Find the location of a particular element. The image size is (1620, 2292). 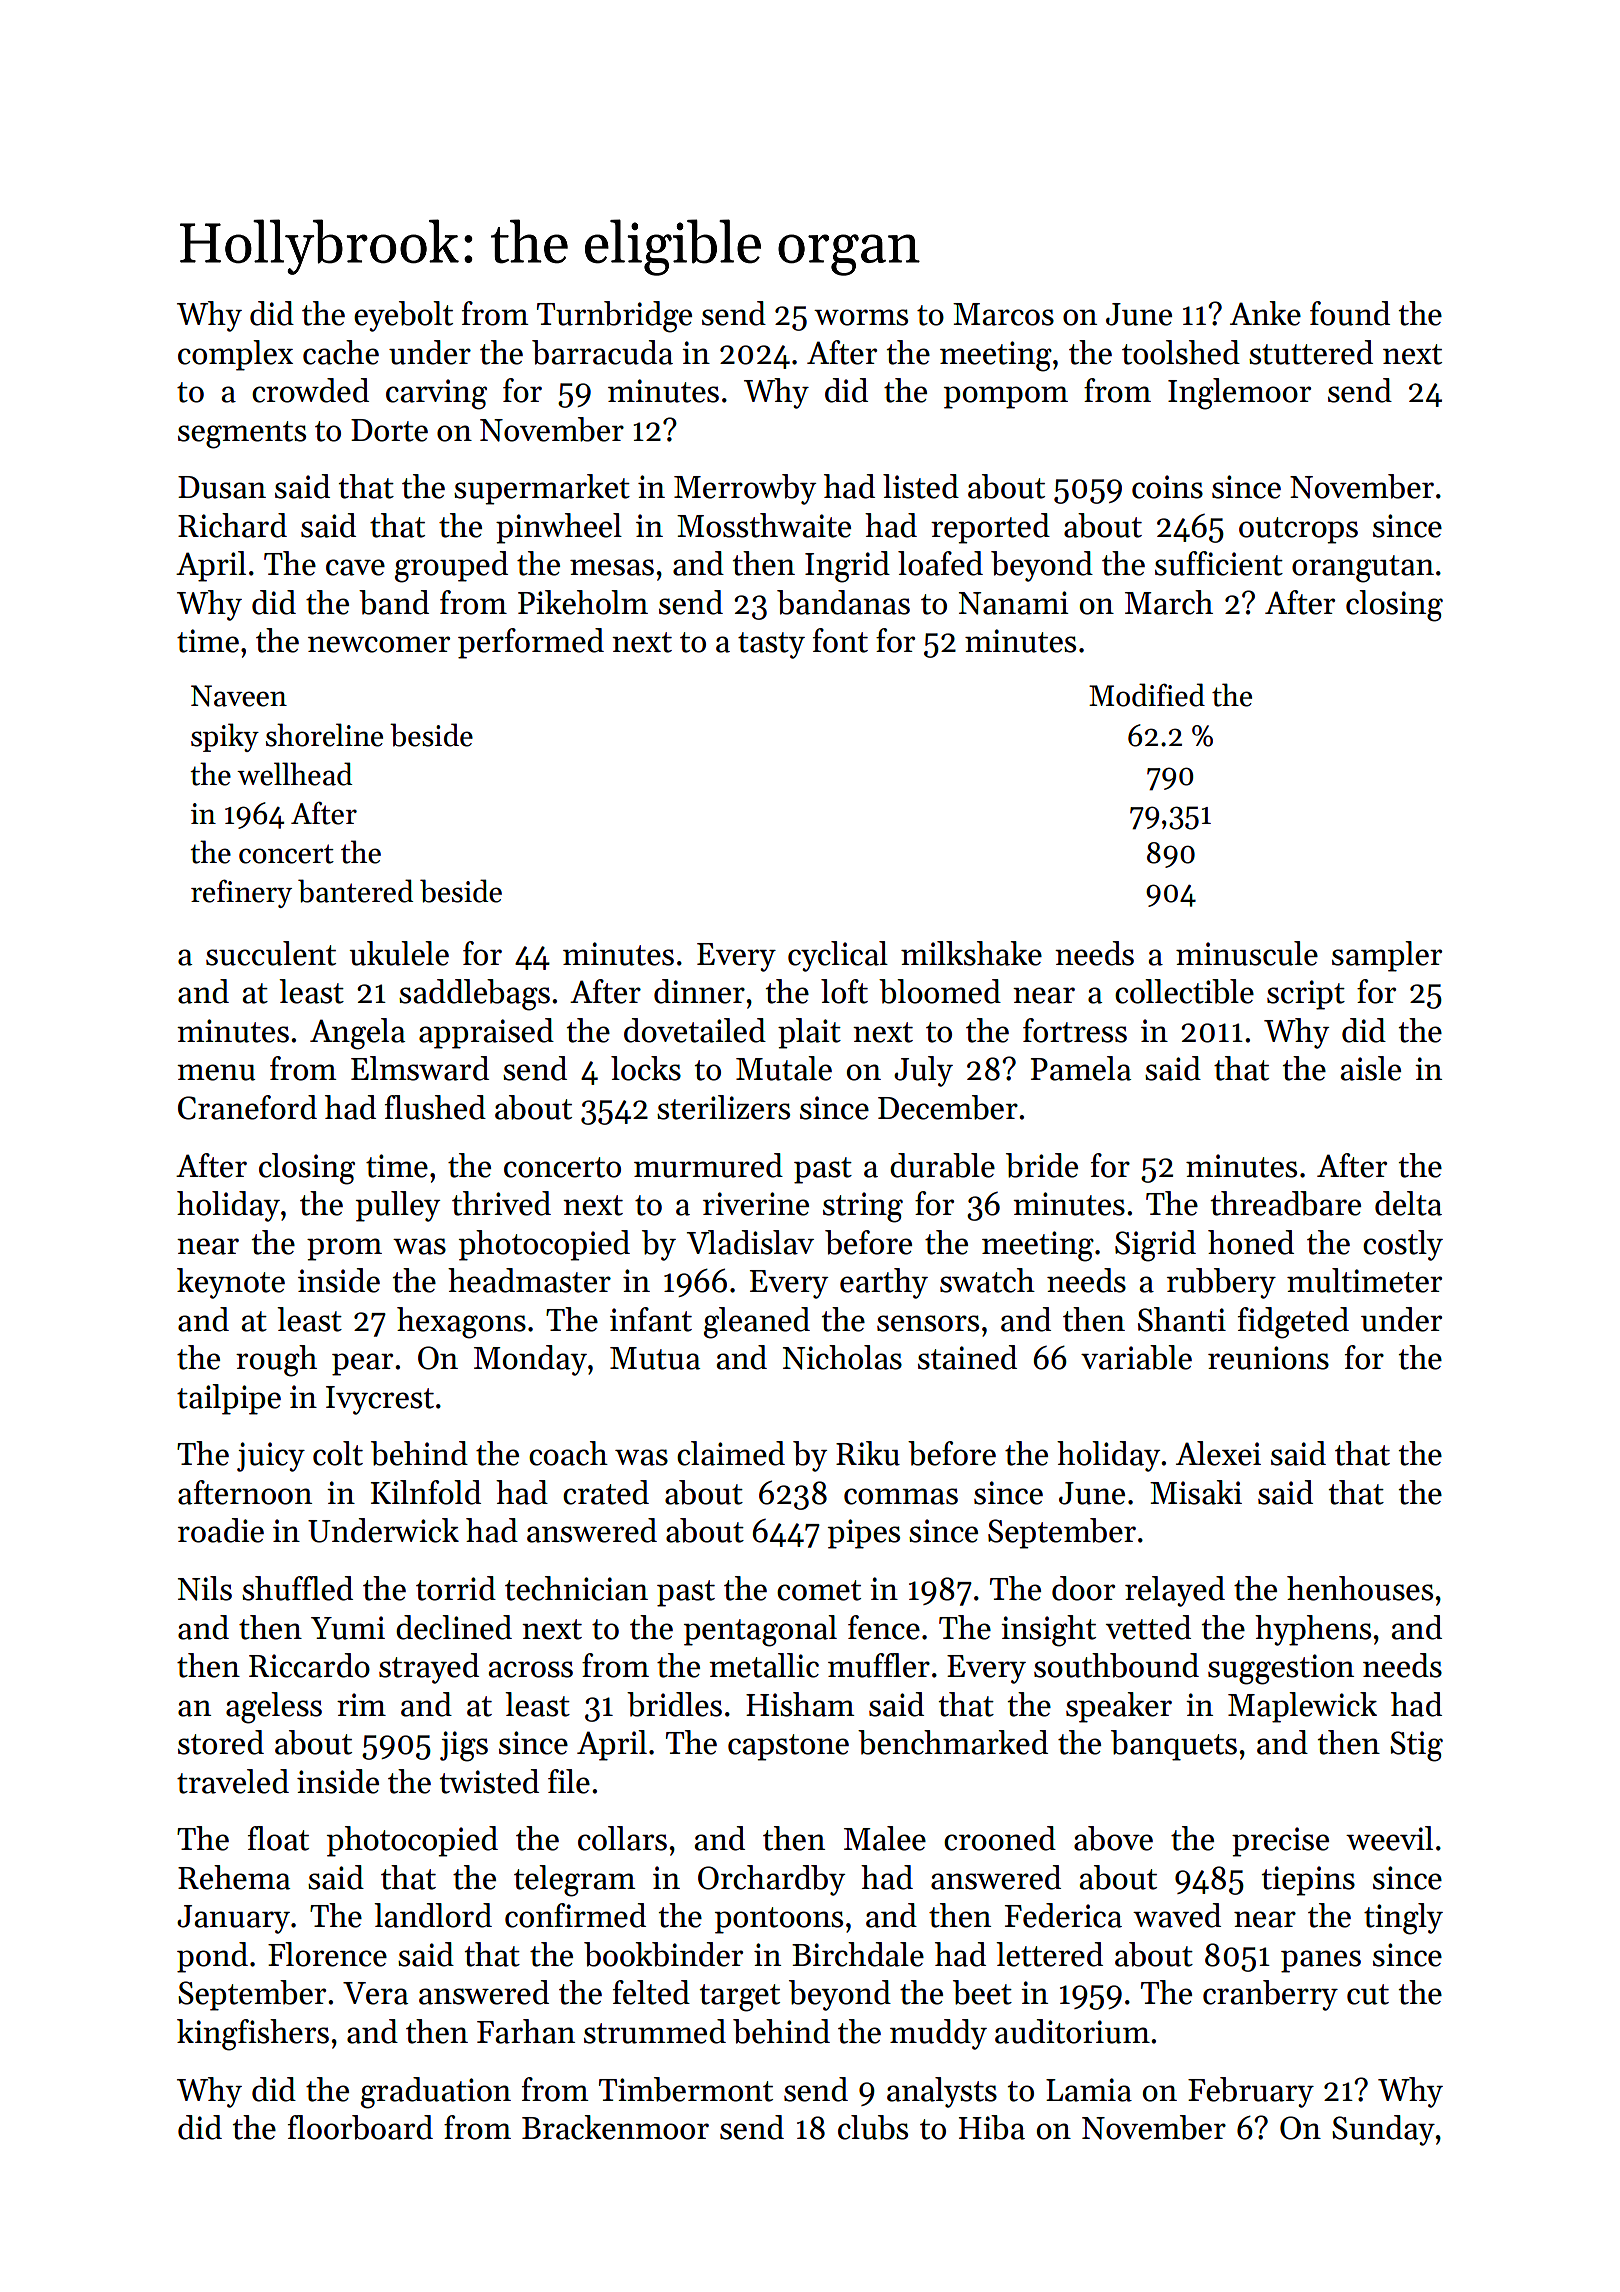

outcrops is located at coordinates (1298, 530).
